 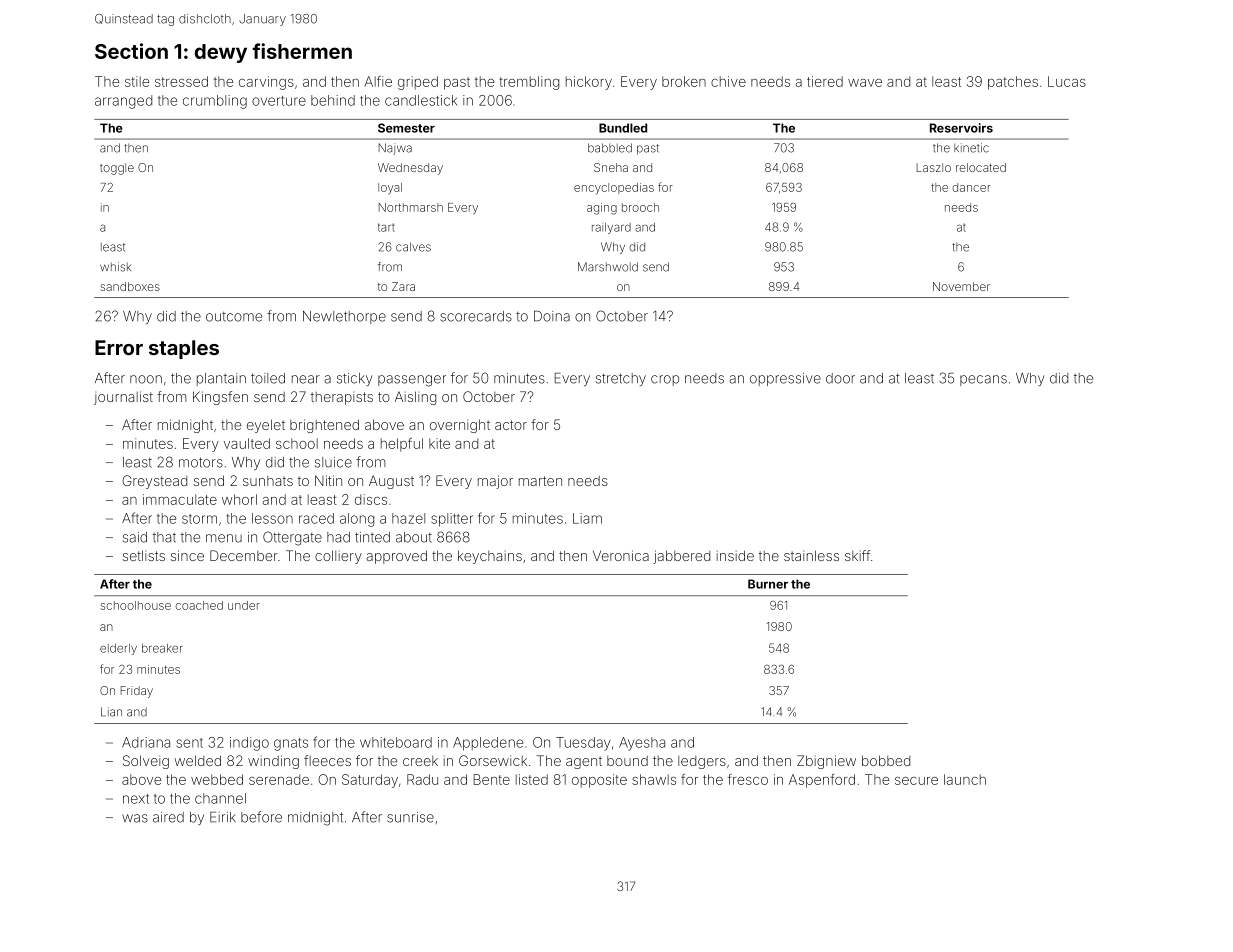 I want to click on chive, so click(x=728, y=81).
